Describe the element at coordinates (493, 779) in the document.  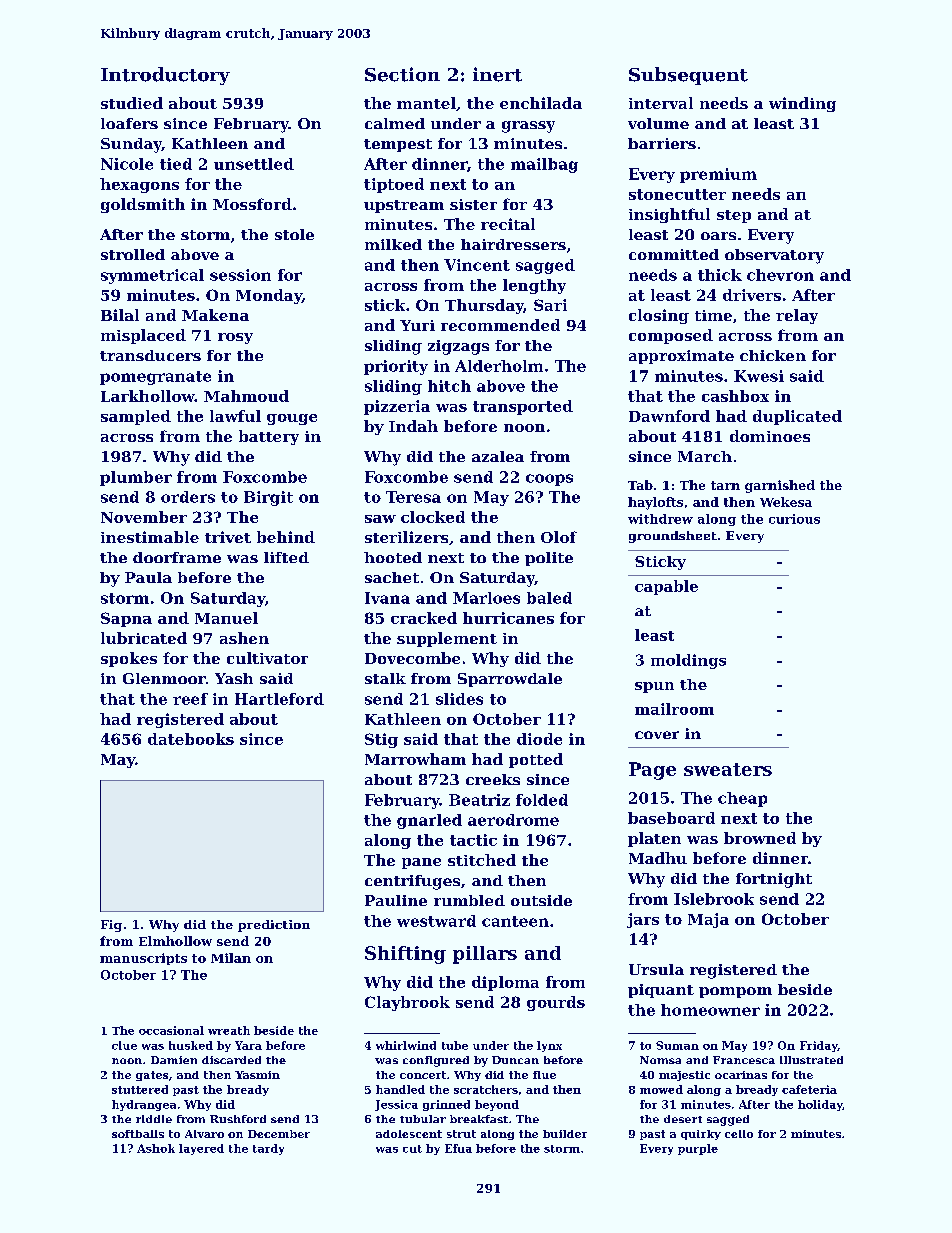
I see `creeks` at that location.
